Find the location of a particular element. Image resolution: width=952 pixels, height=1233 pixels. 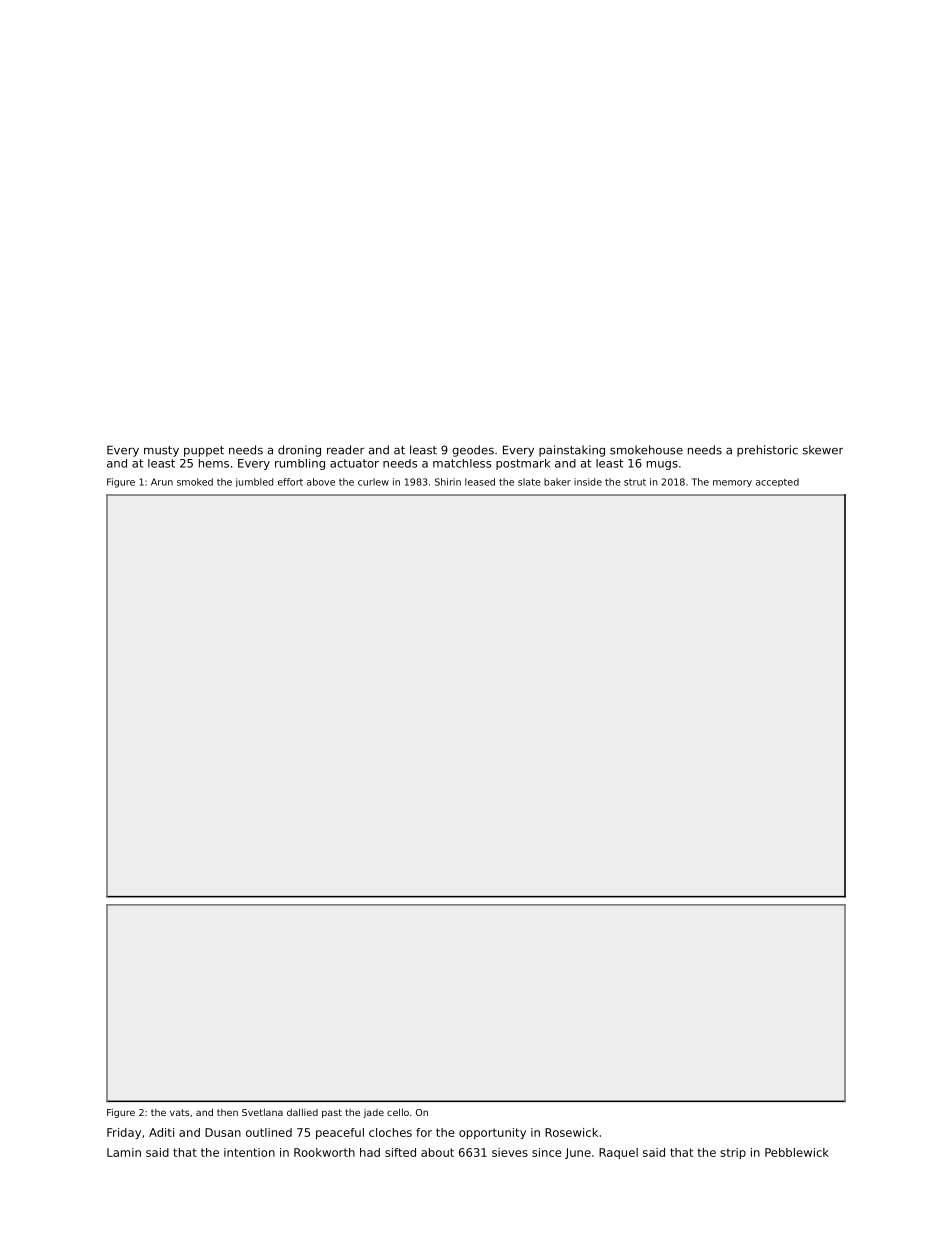

memory is located at coordinates (732, 483).
